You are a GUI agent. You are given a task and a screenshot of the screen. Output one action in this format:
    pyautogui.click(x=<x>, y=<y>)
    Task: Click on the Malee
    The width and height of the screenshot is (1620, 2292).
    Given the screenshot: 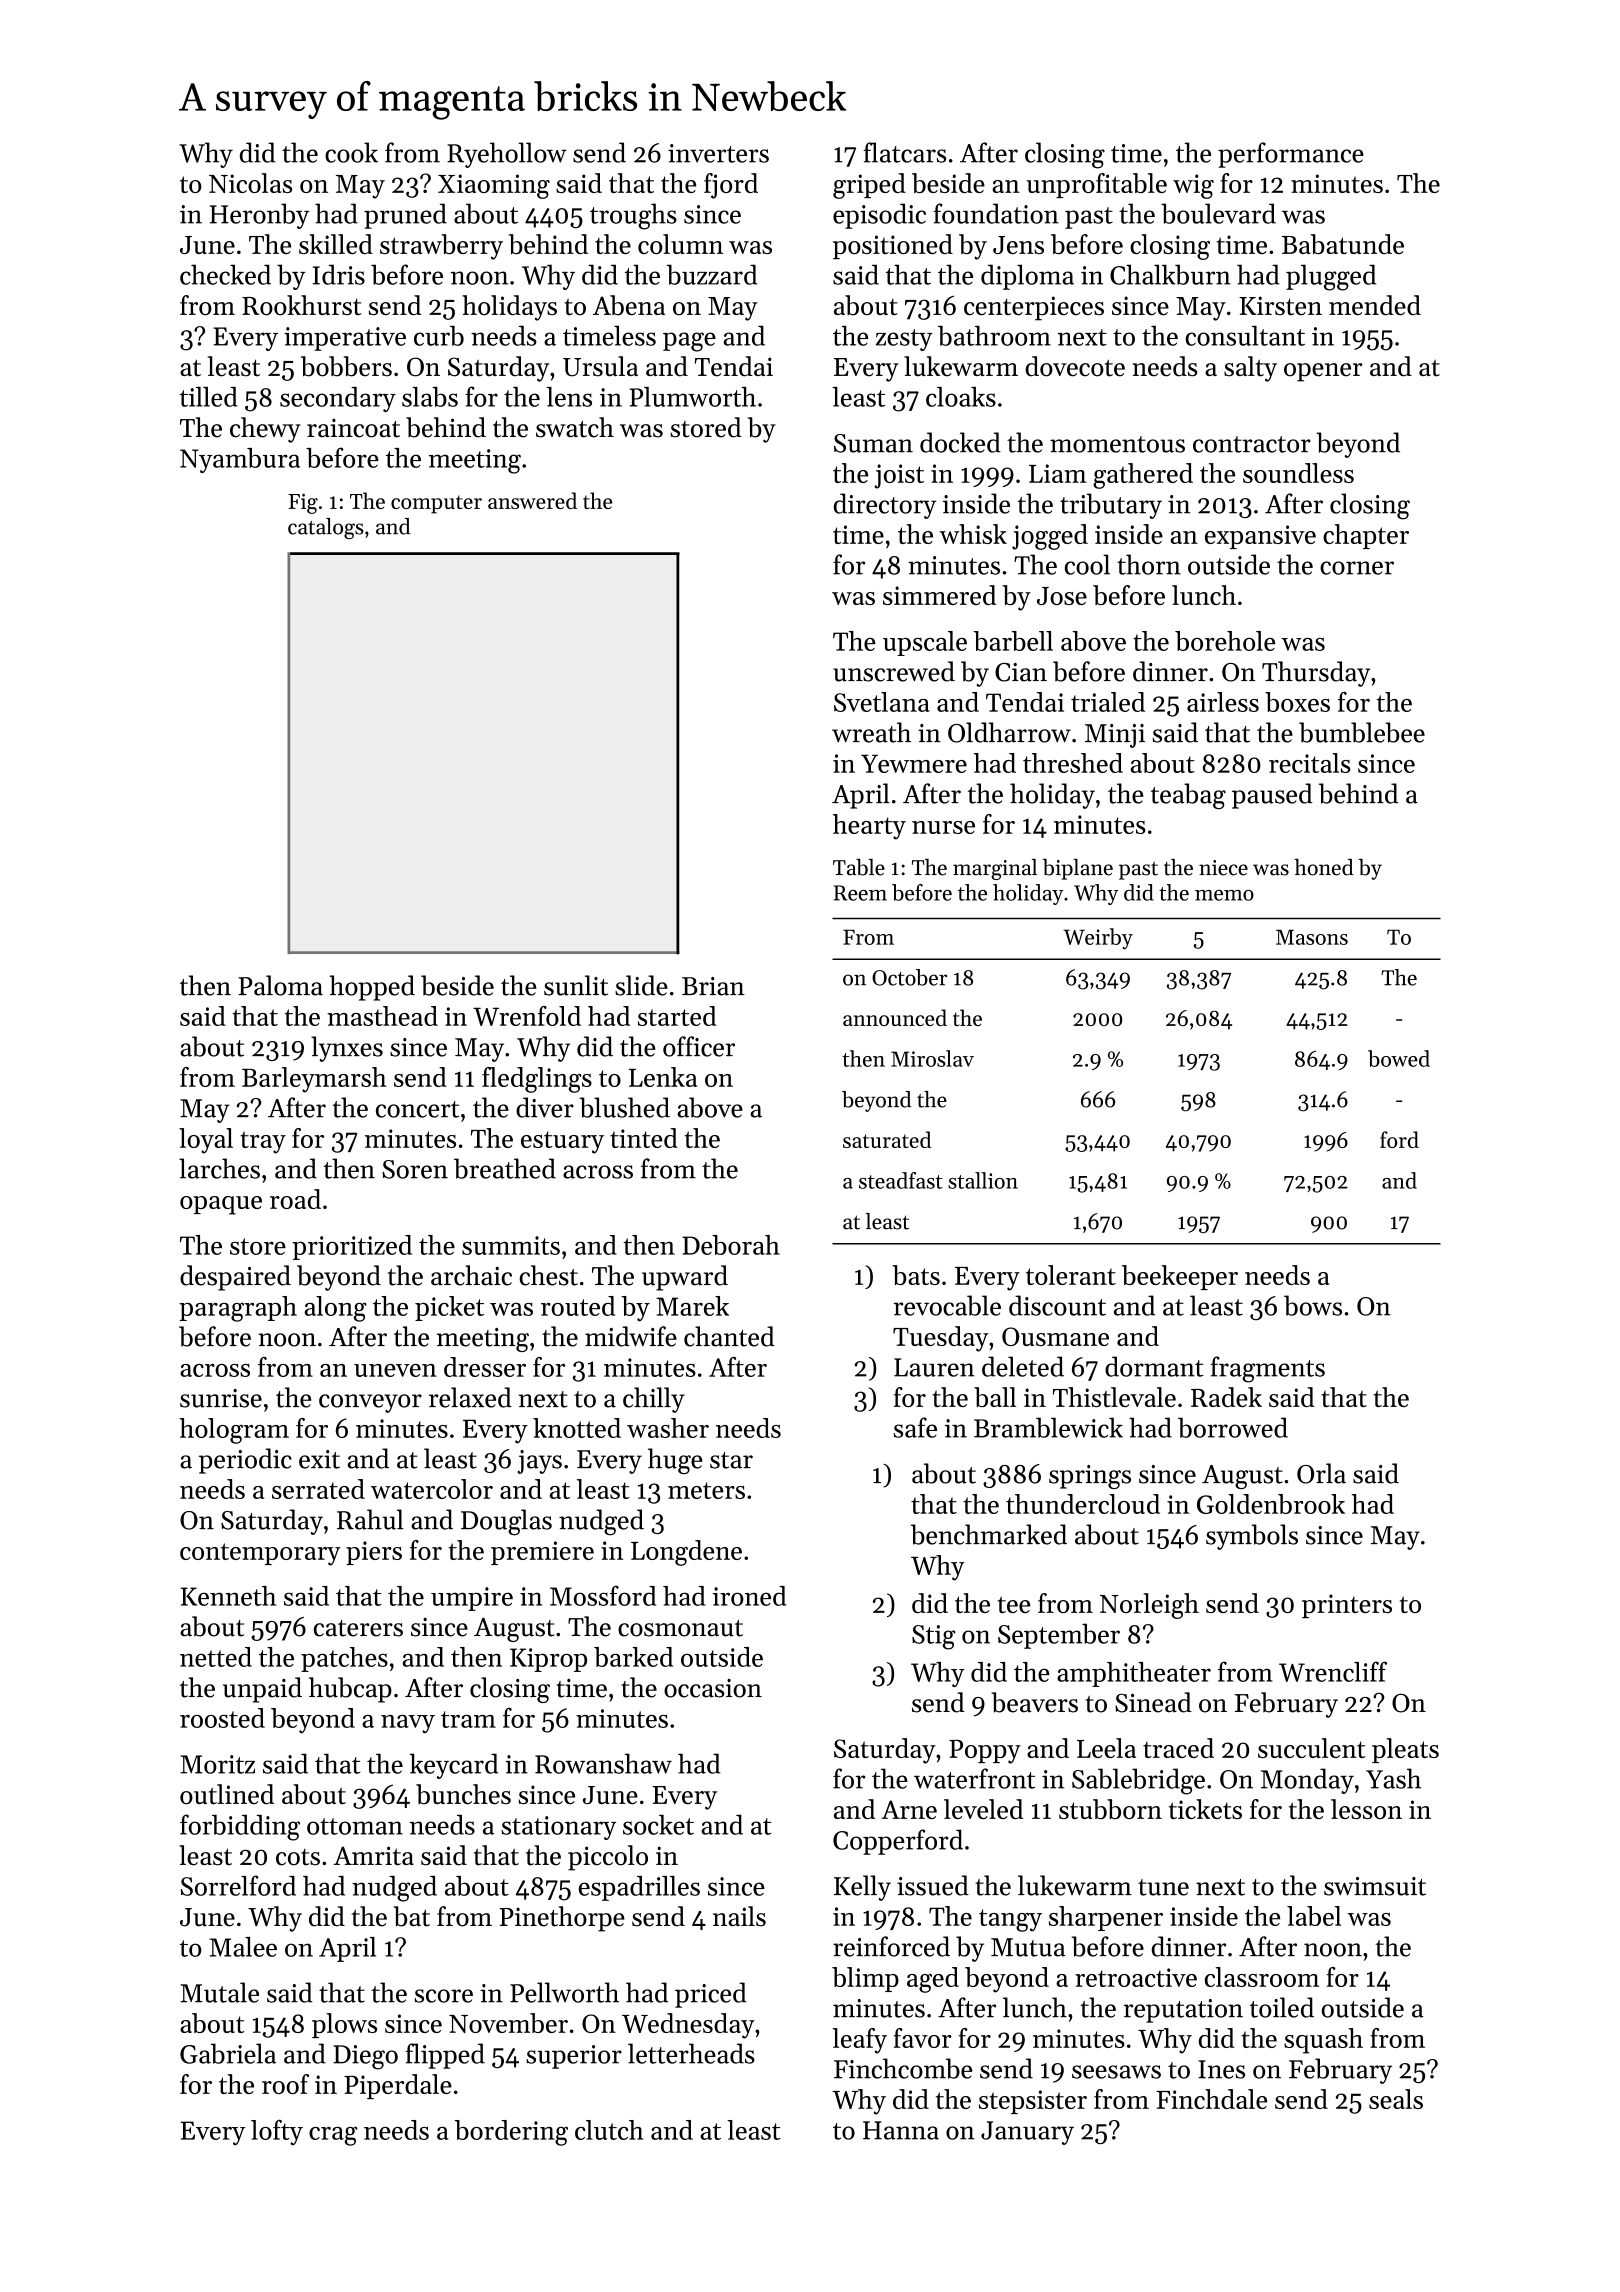 What is the action you would take?
    pyautogui.click(x=243, y=1947)
